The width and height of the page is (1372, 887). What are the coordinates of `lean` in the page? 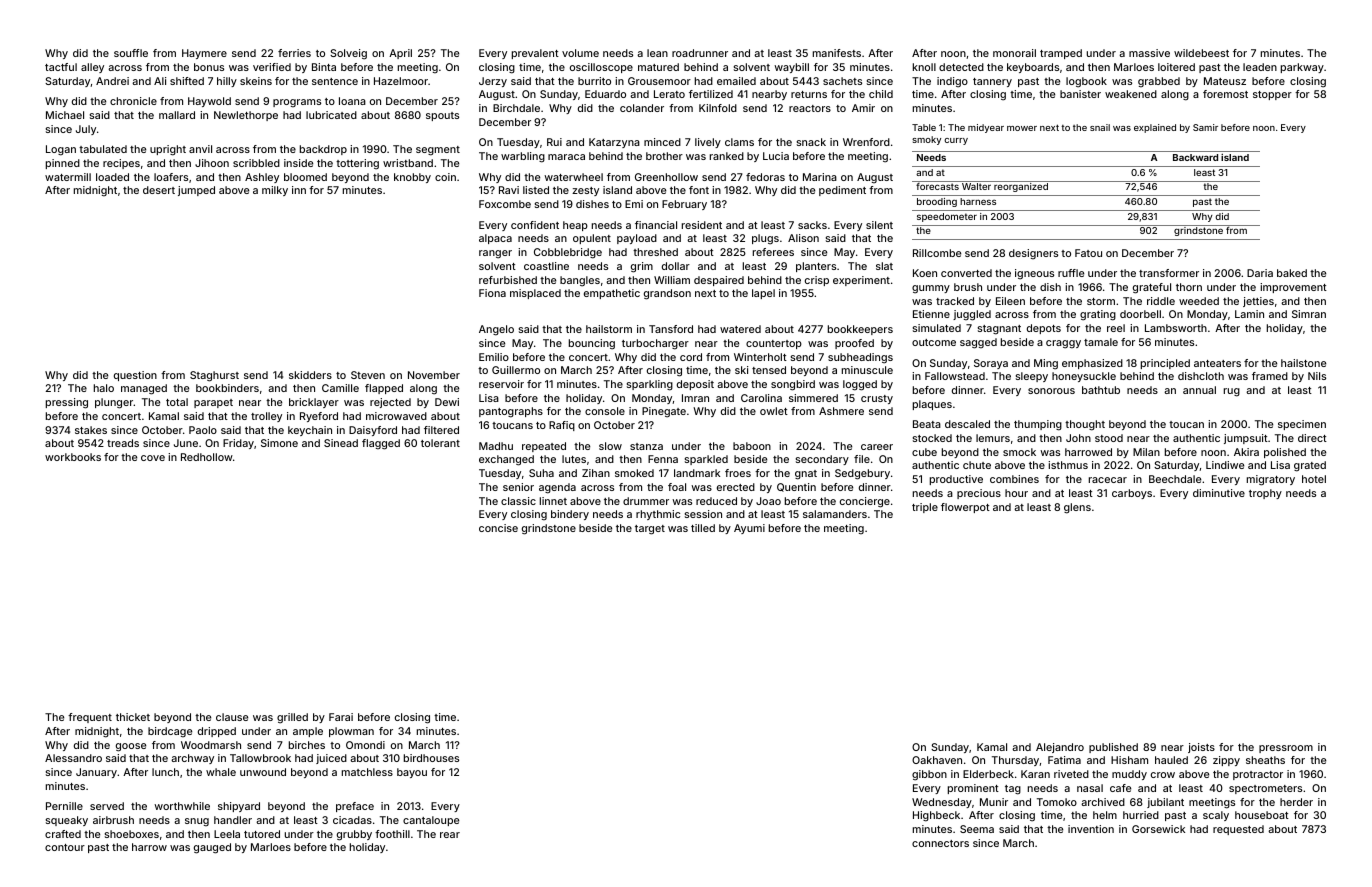 It's located at (657, 53).
